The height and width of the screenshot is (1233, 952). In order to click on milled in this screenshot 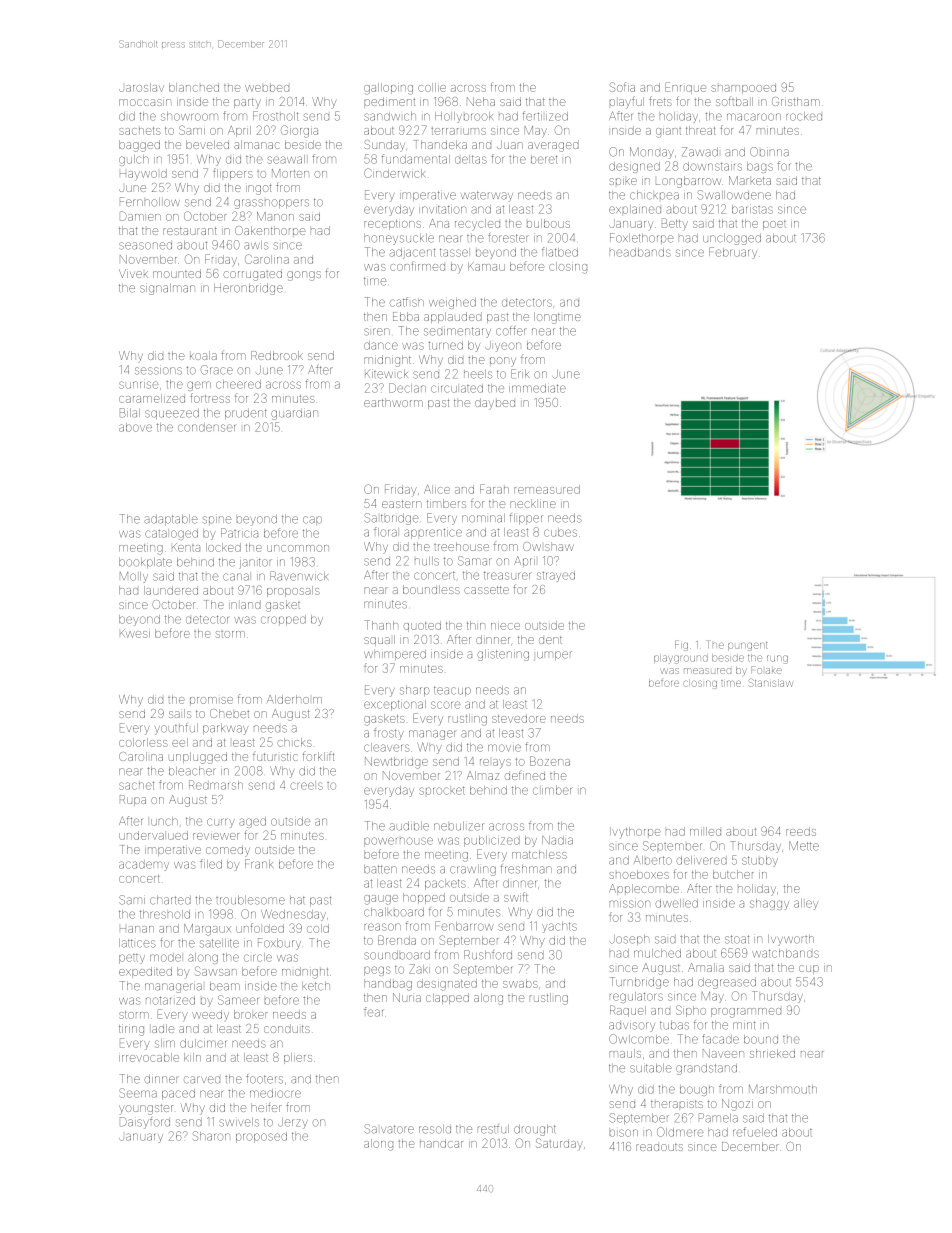, I will do `click(705, 831)`.
